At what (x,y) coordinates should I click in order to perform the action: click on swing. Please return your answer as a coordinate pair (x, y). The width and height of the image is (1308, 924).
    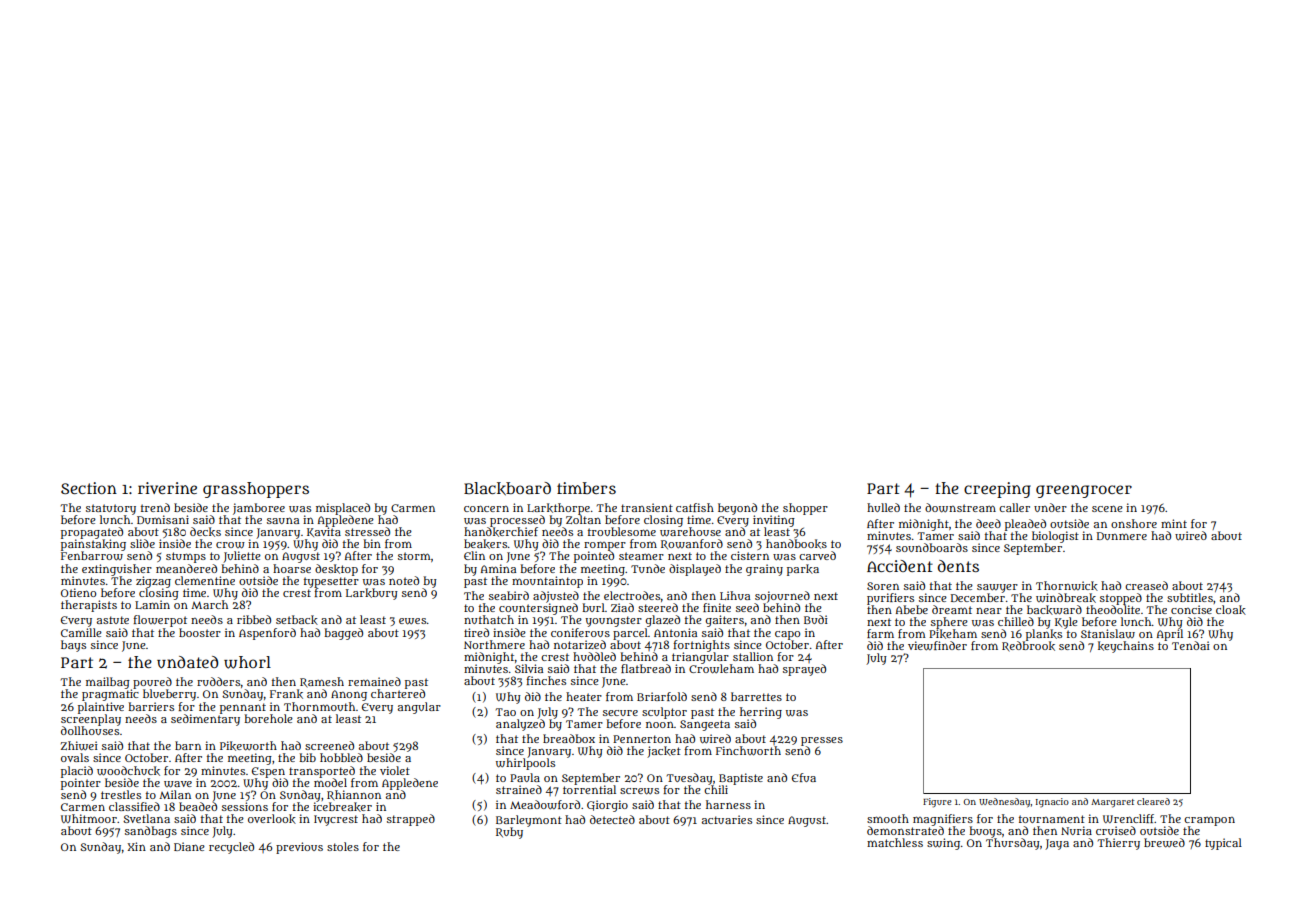
    Looking at the image, I should click on (943, 844).
